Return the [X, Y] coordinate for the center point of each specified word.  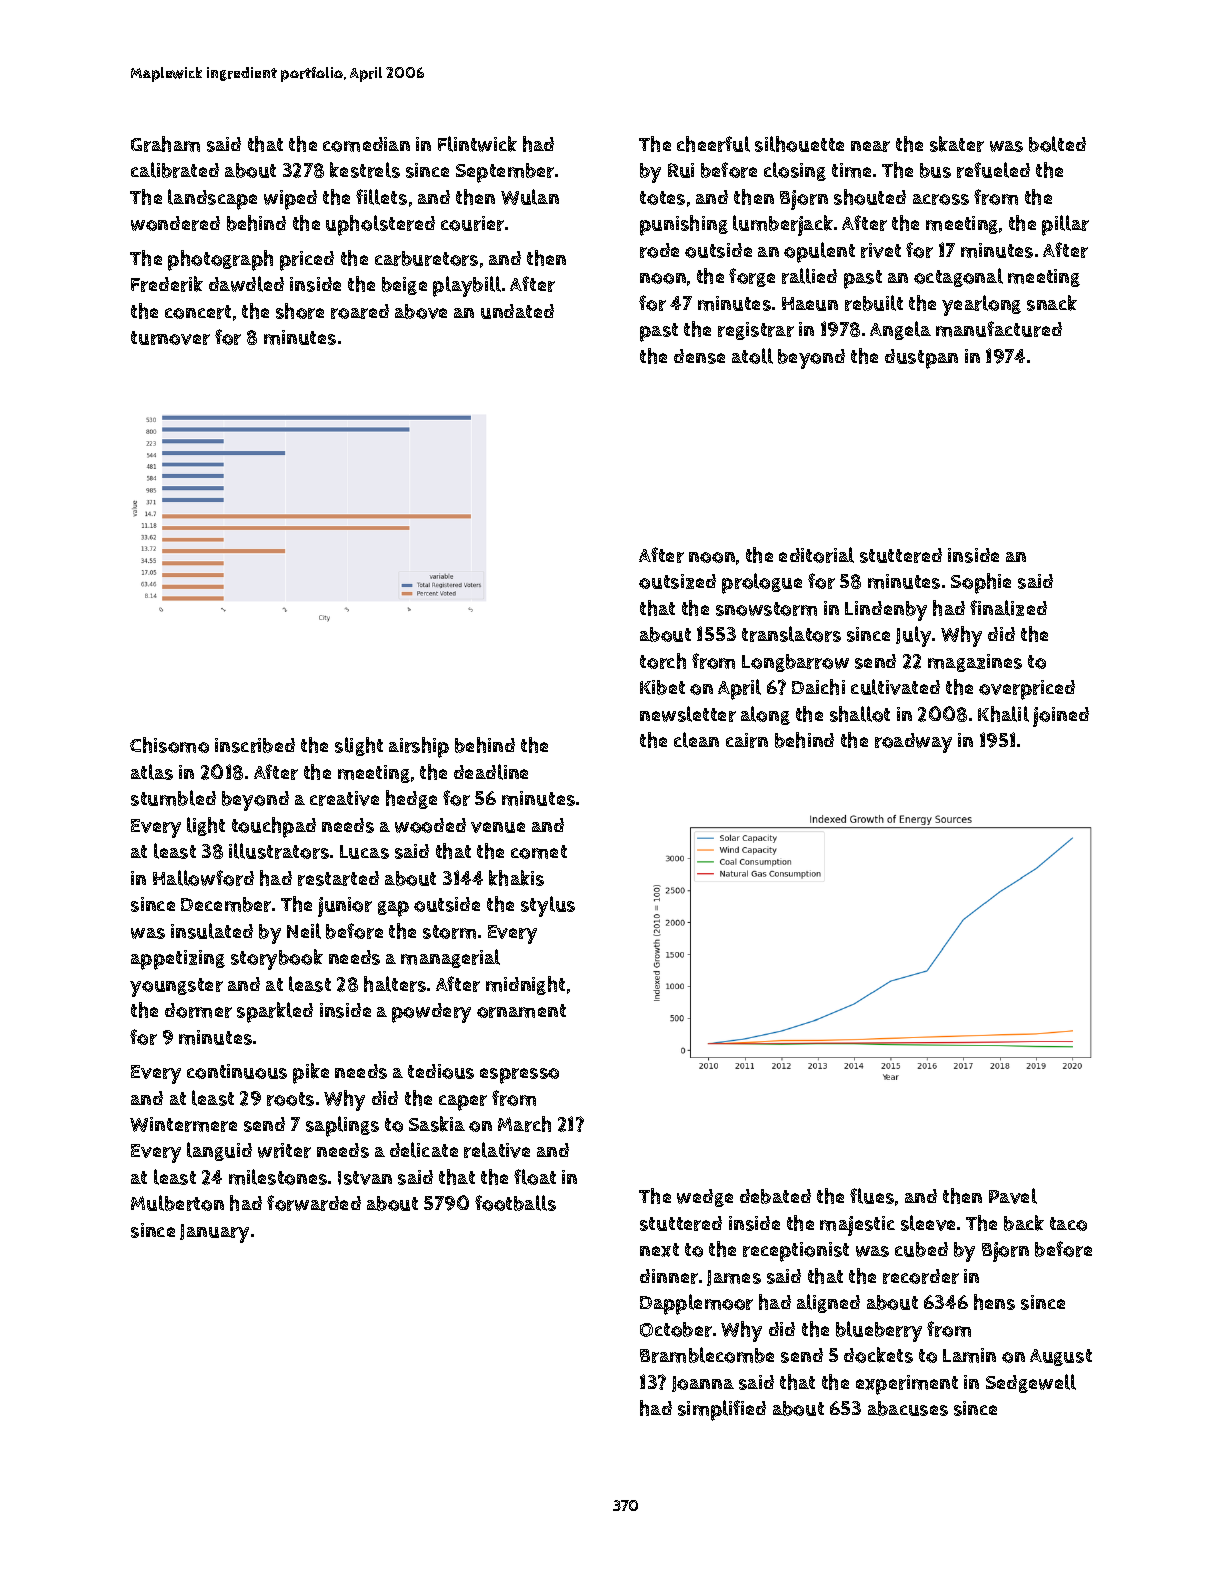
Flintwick [477, 144]
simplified [722, 1410]
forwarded [314, 1203]
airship [419, 747]
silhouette [799, 144]
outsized [677, 581]
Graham [165, 144]
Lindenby [886, 611]
